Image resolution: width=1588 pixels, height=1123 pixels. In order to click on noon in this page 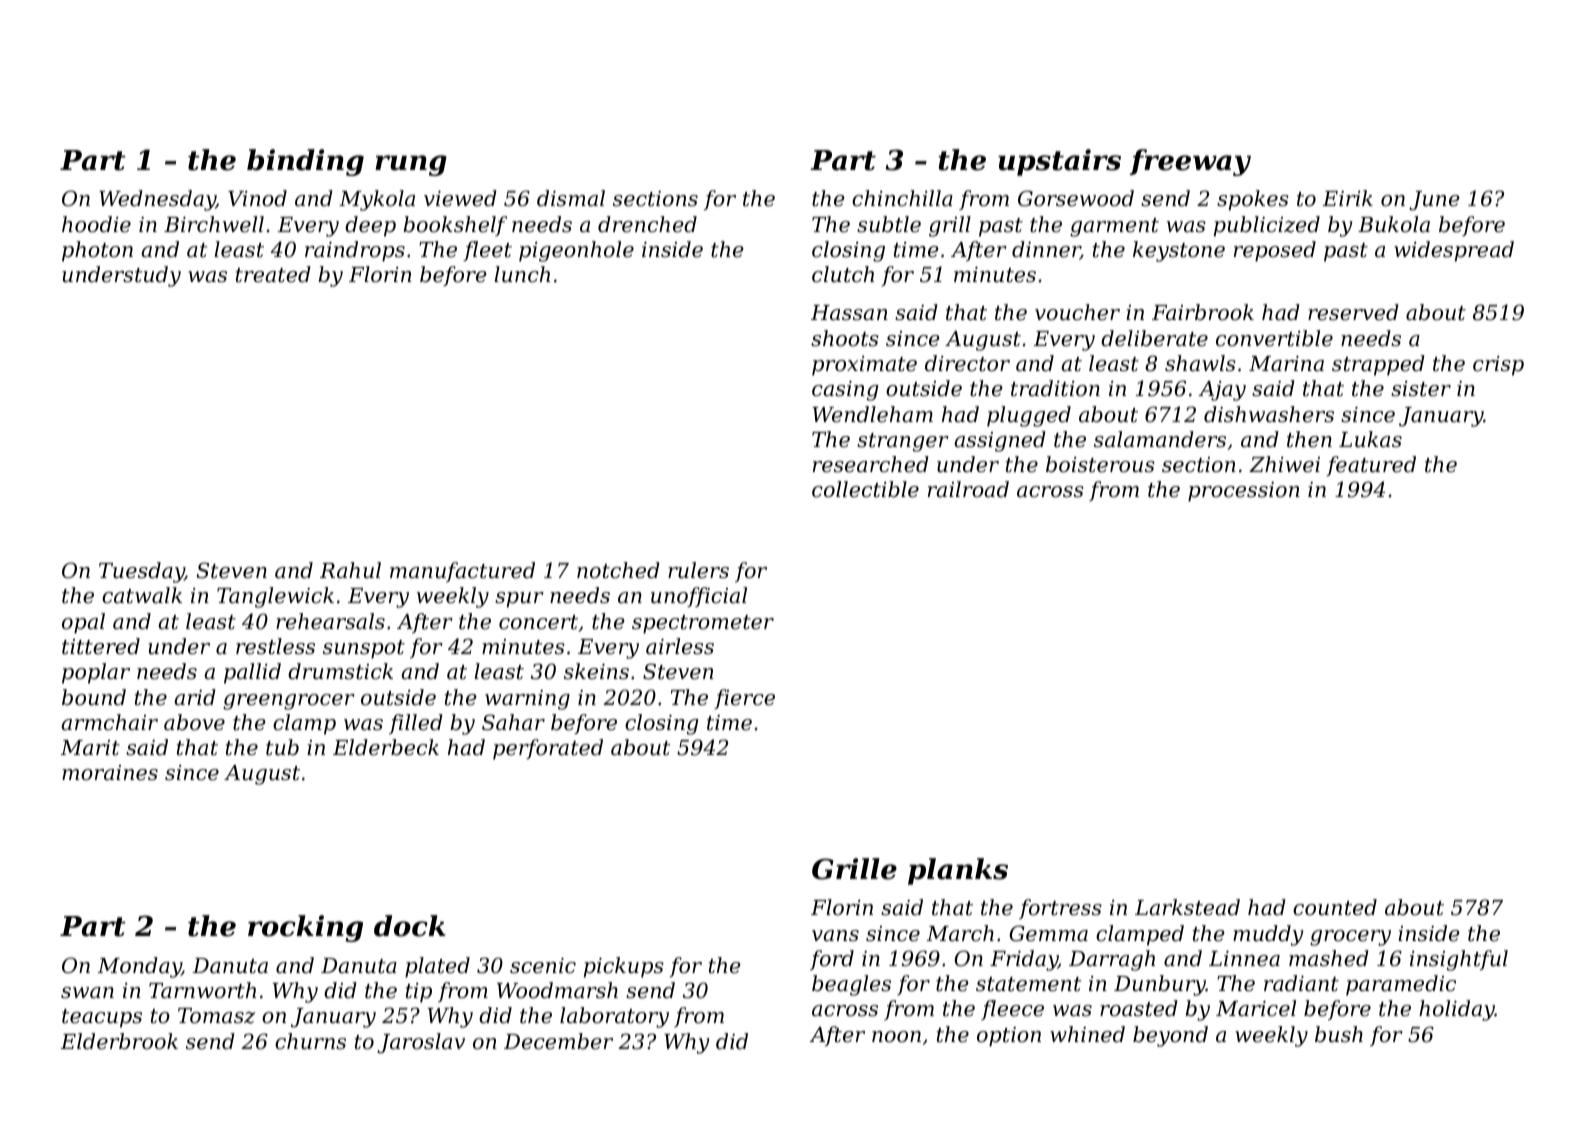, I will do `click(896, 1037)`.
